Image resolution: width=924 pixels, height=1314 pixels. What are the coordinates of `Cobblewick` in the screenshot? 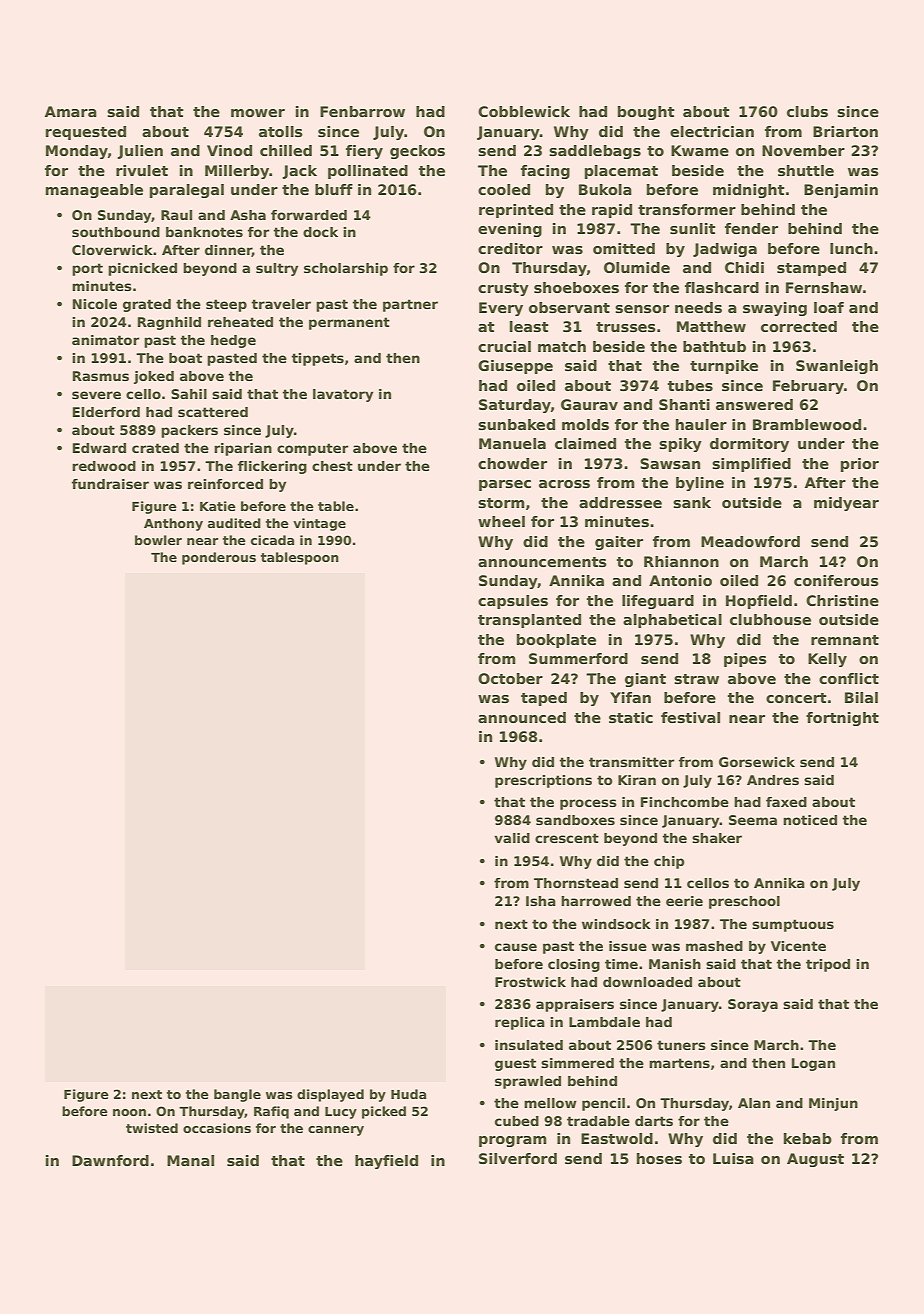 It's located at (524, 111).
